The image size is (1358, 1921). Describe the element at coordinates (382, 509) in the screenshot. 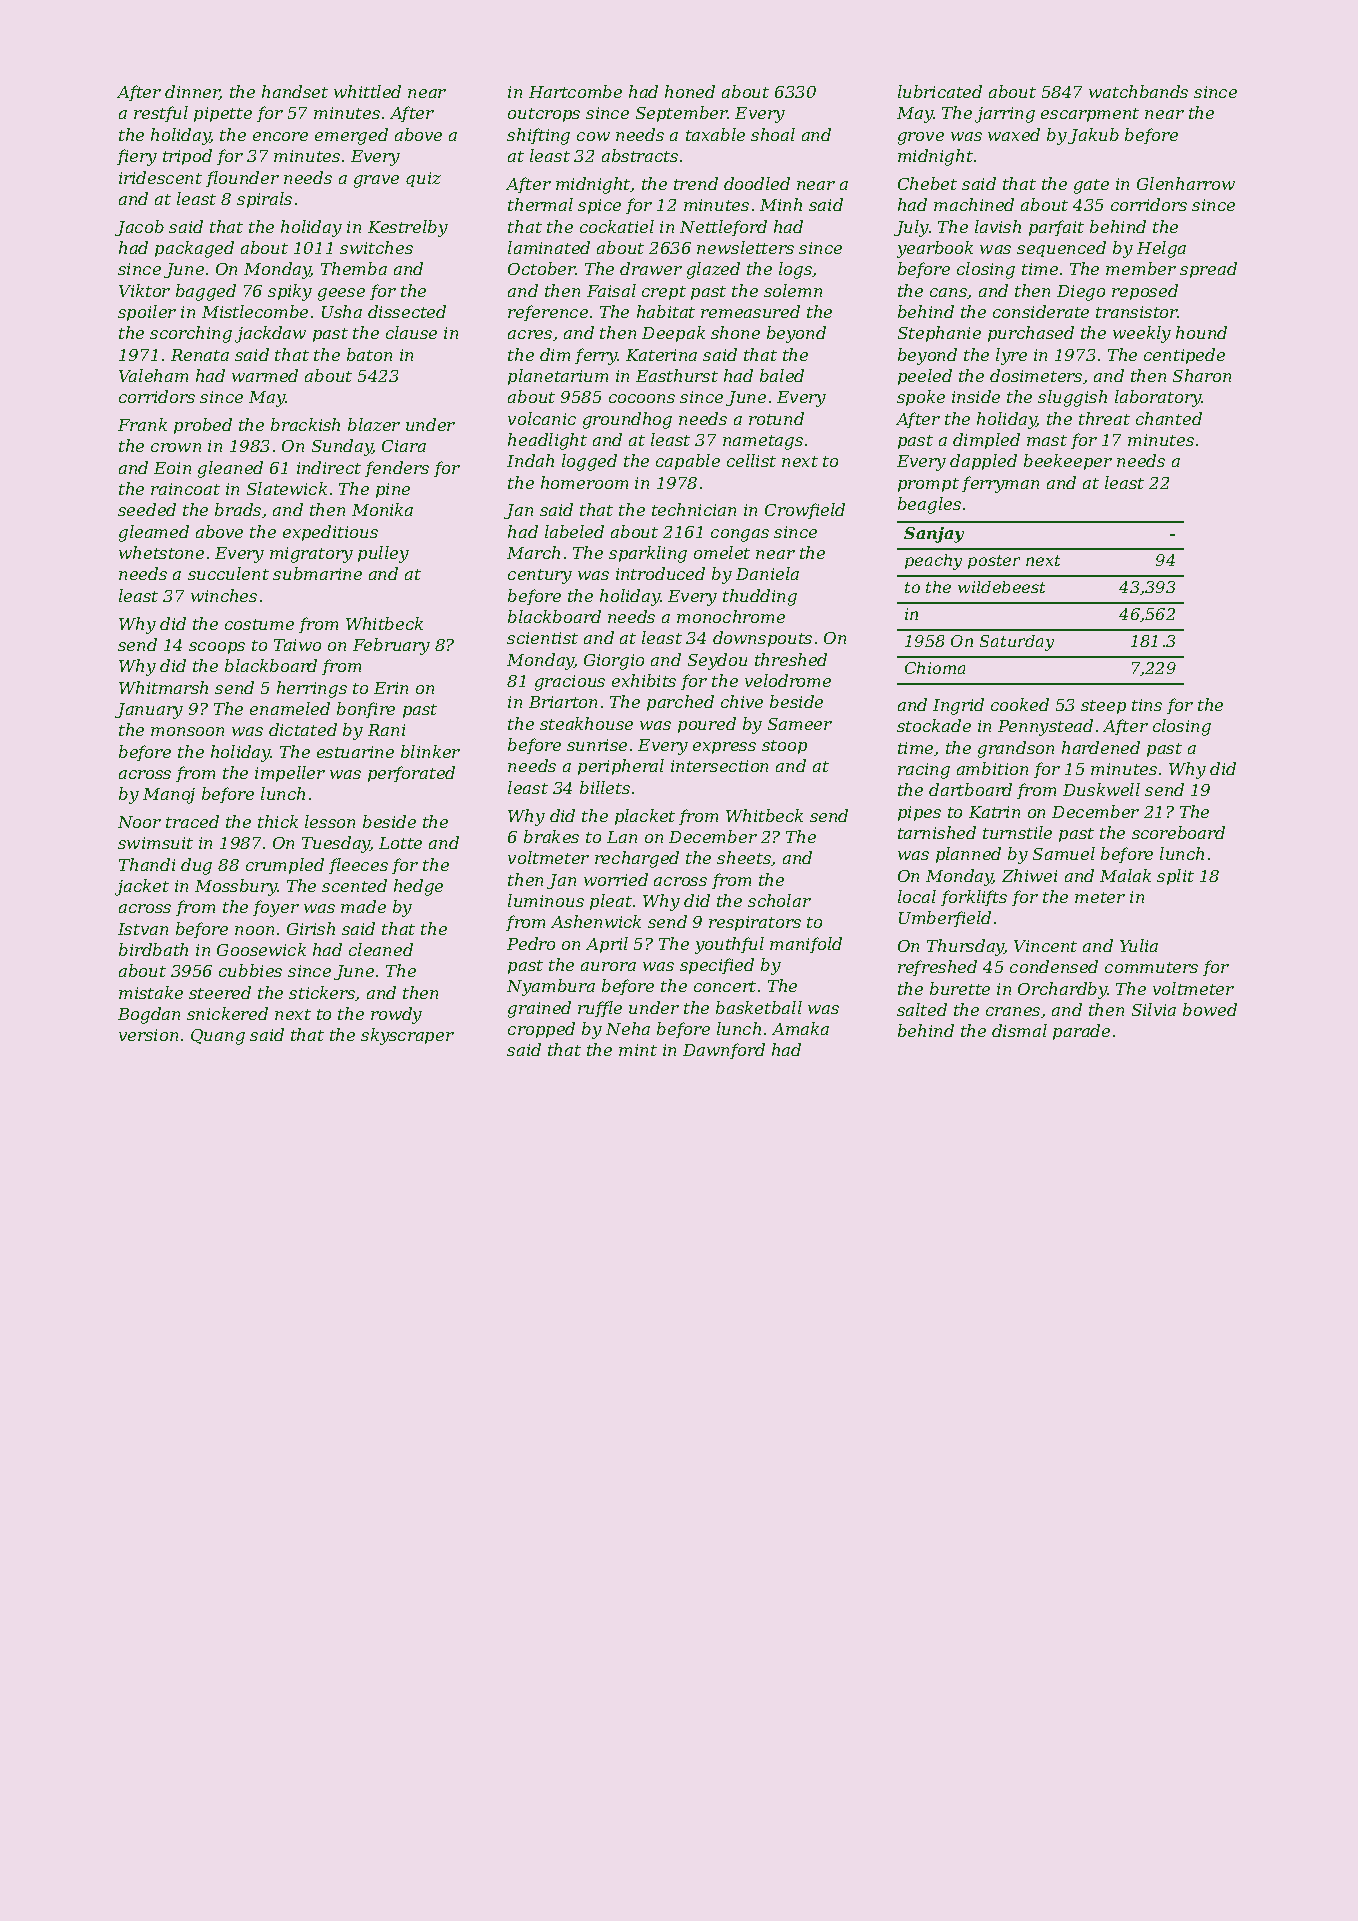

I see `Monika` at that location.
